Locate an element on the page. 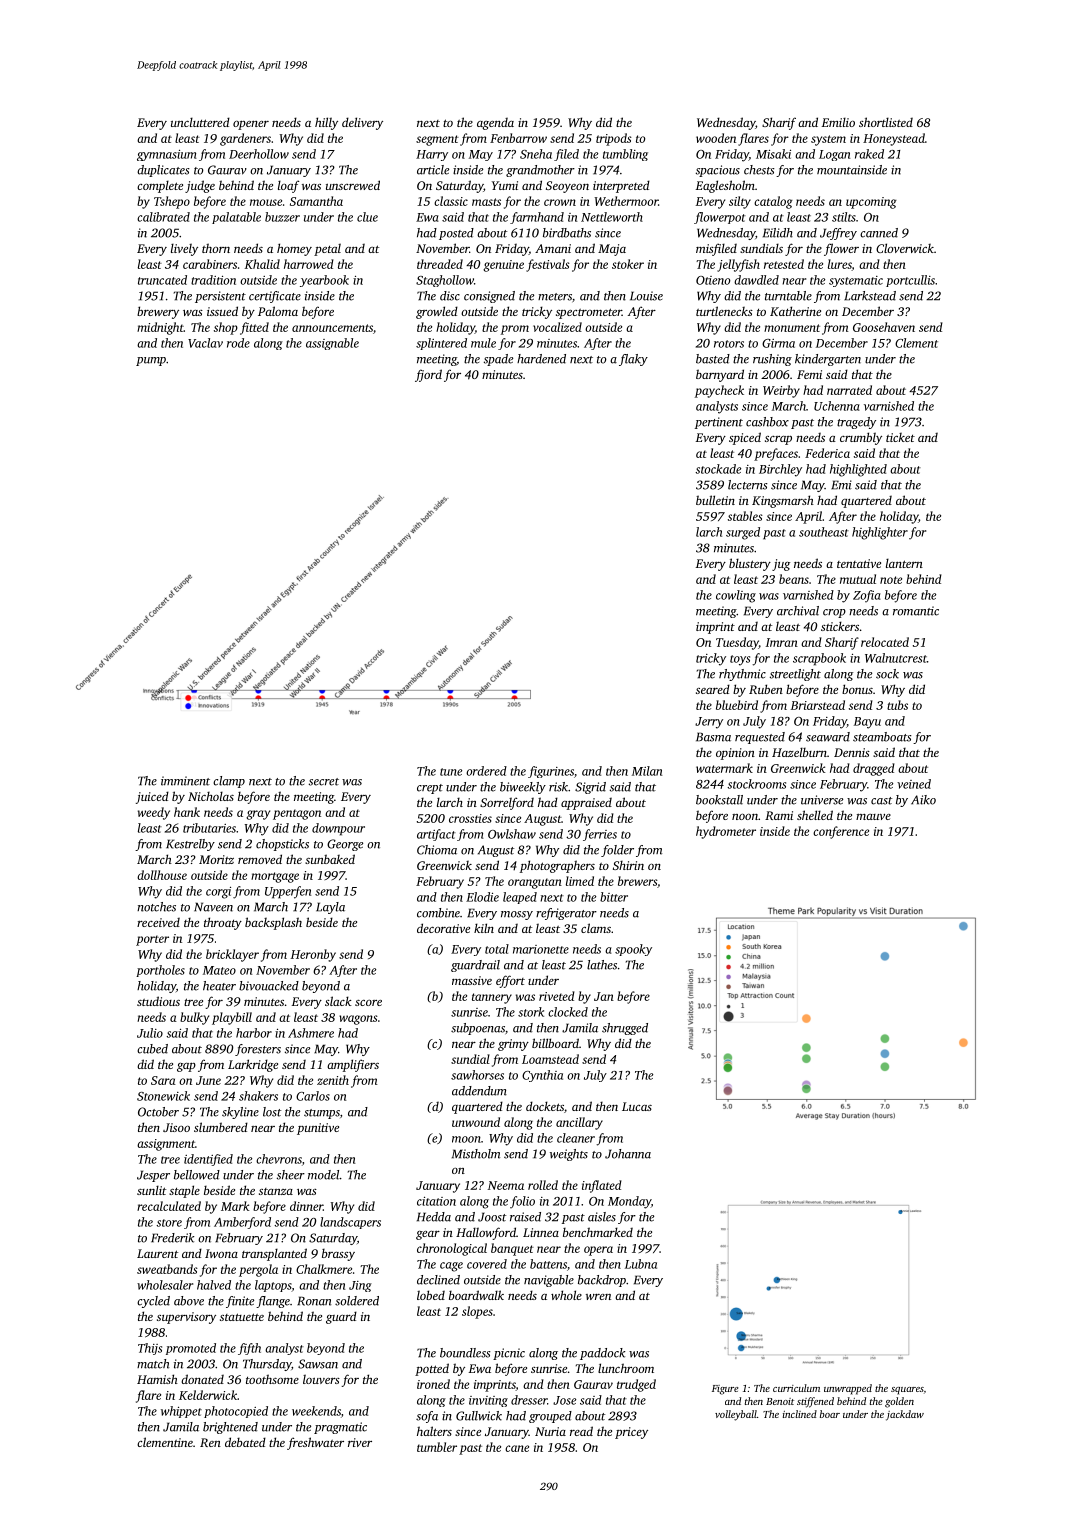 Image resolution: width=1080 pixels, height=1528 pixels. shortlisted is located at coordinates (886, 122).
